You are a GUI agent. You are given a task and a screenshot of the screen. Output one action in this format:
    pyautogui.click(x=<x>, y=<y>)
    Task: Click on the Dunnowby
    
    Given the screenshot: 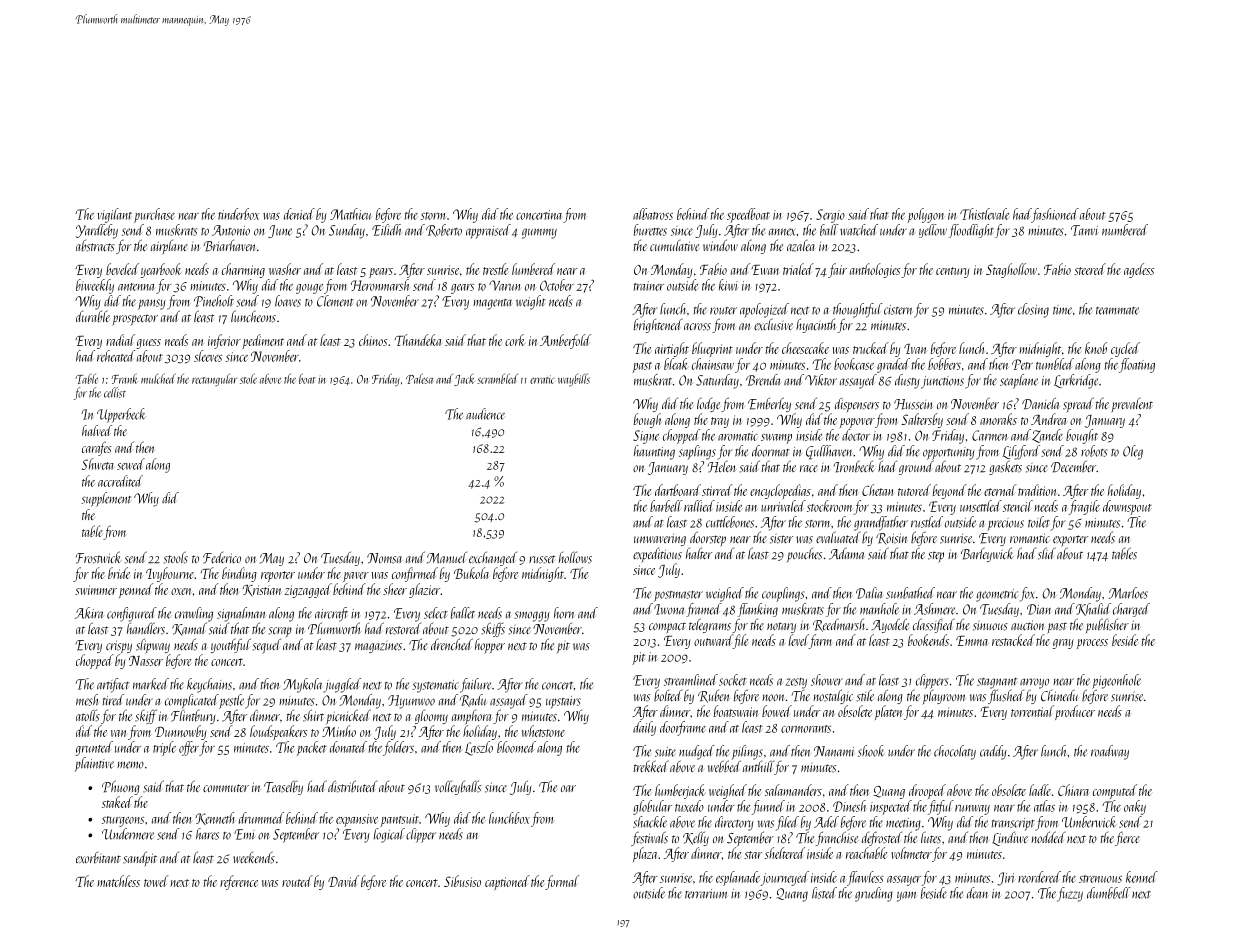 What is the action you would take?
    pyautogui.click(x=181, y=732)
